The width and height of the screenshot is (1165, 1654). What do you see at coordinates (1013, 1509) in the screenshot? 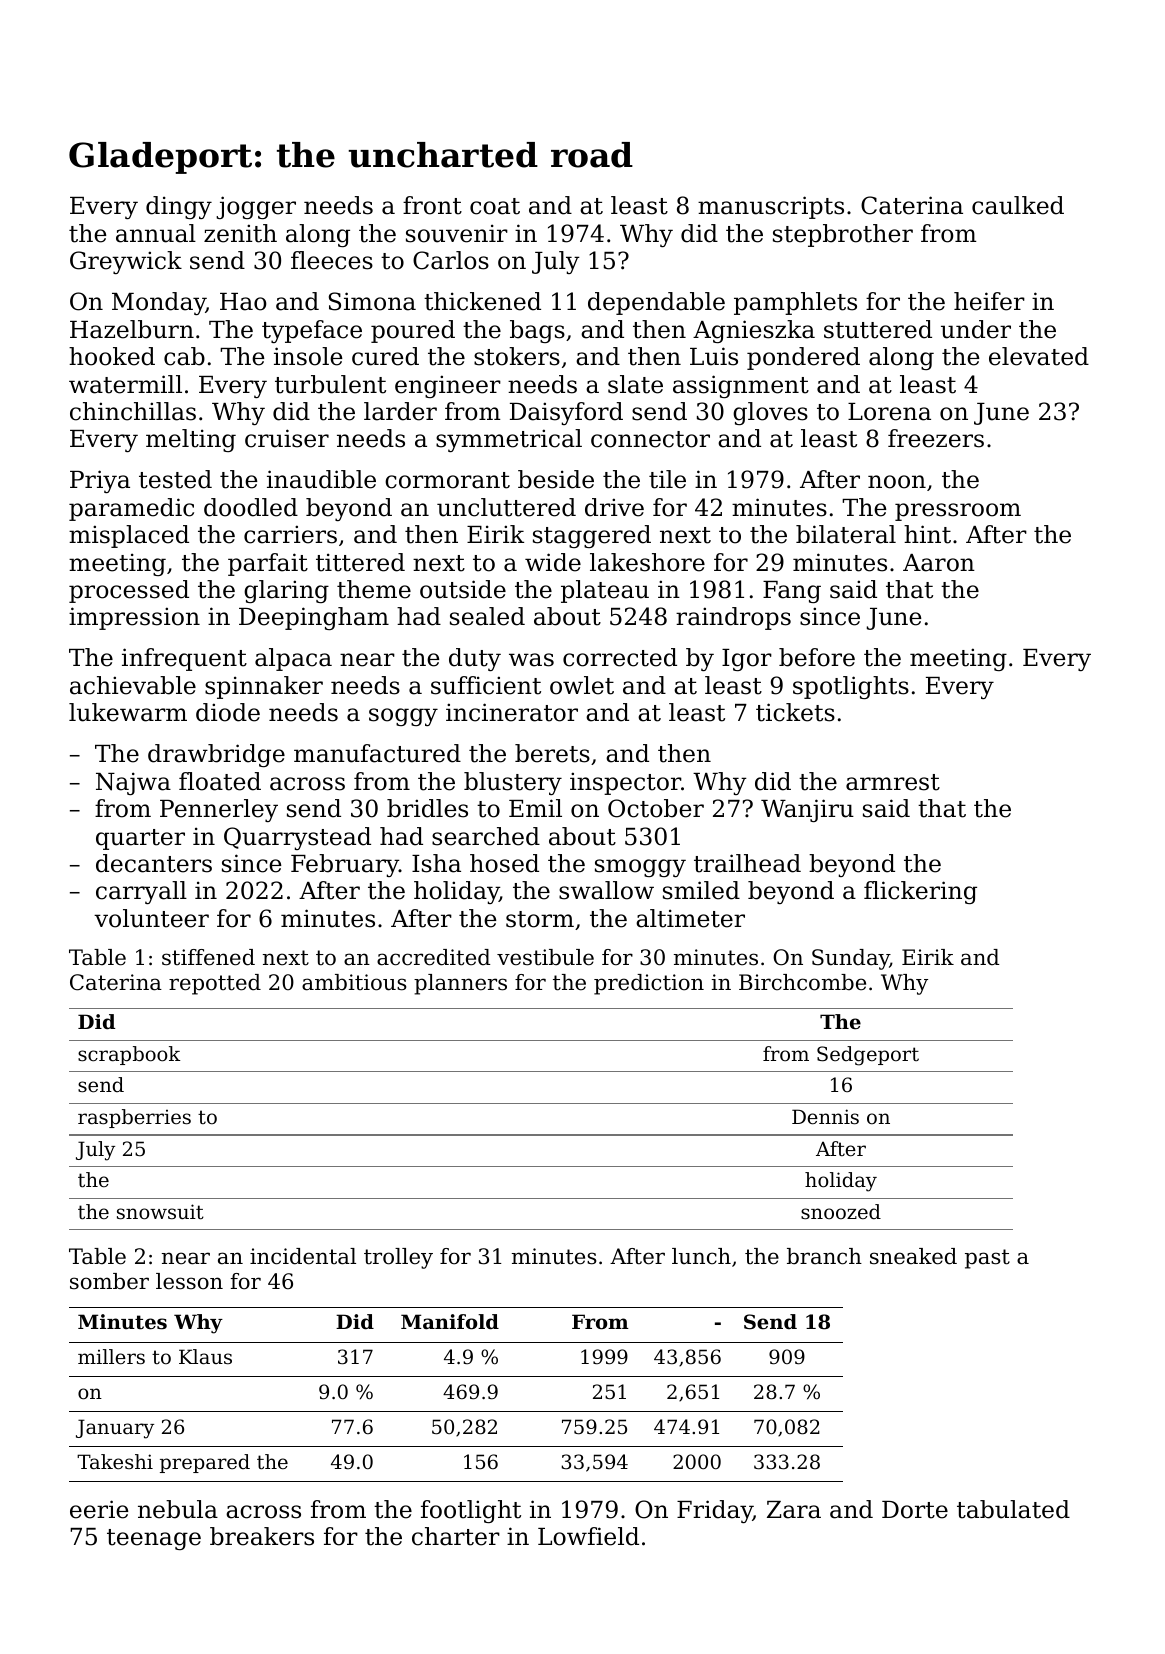
I see `tabulated` at bounding box center [1013, 1509].
